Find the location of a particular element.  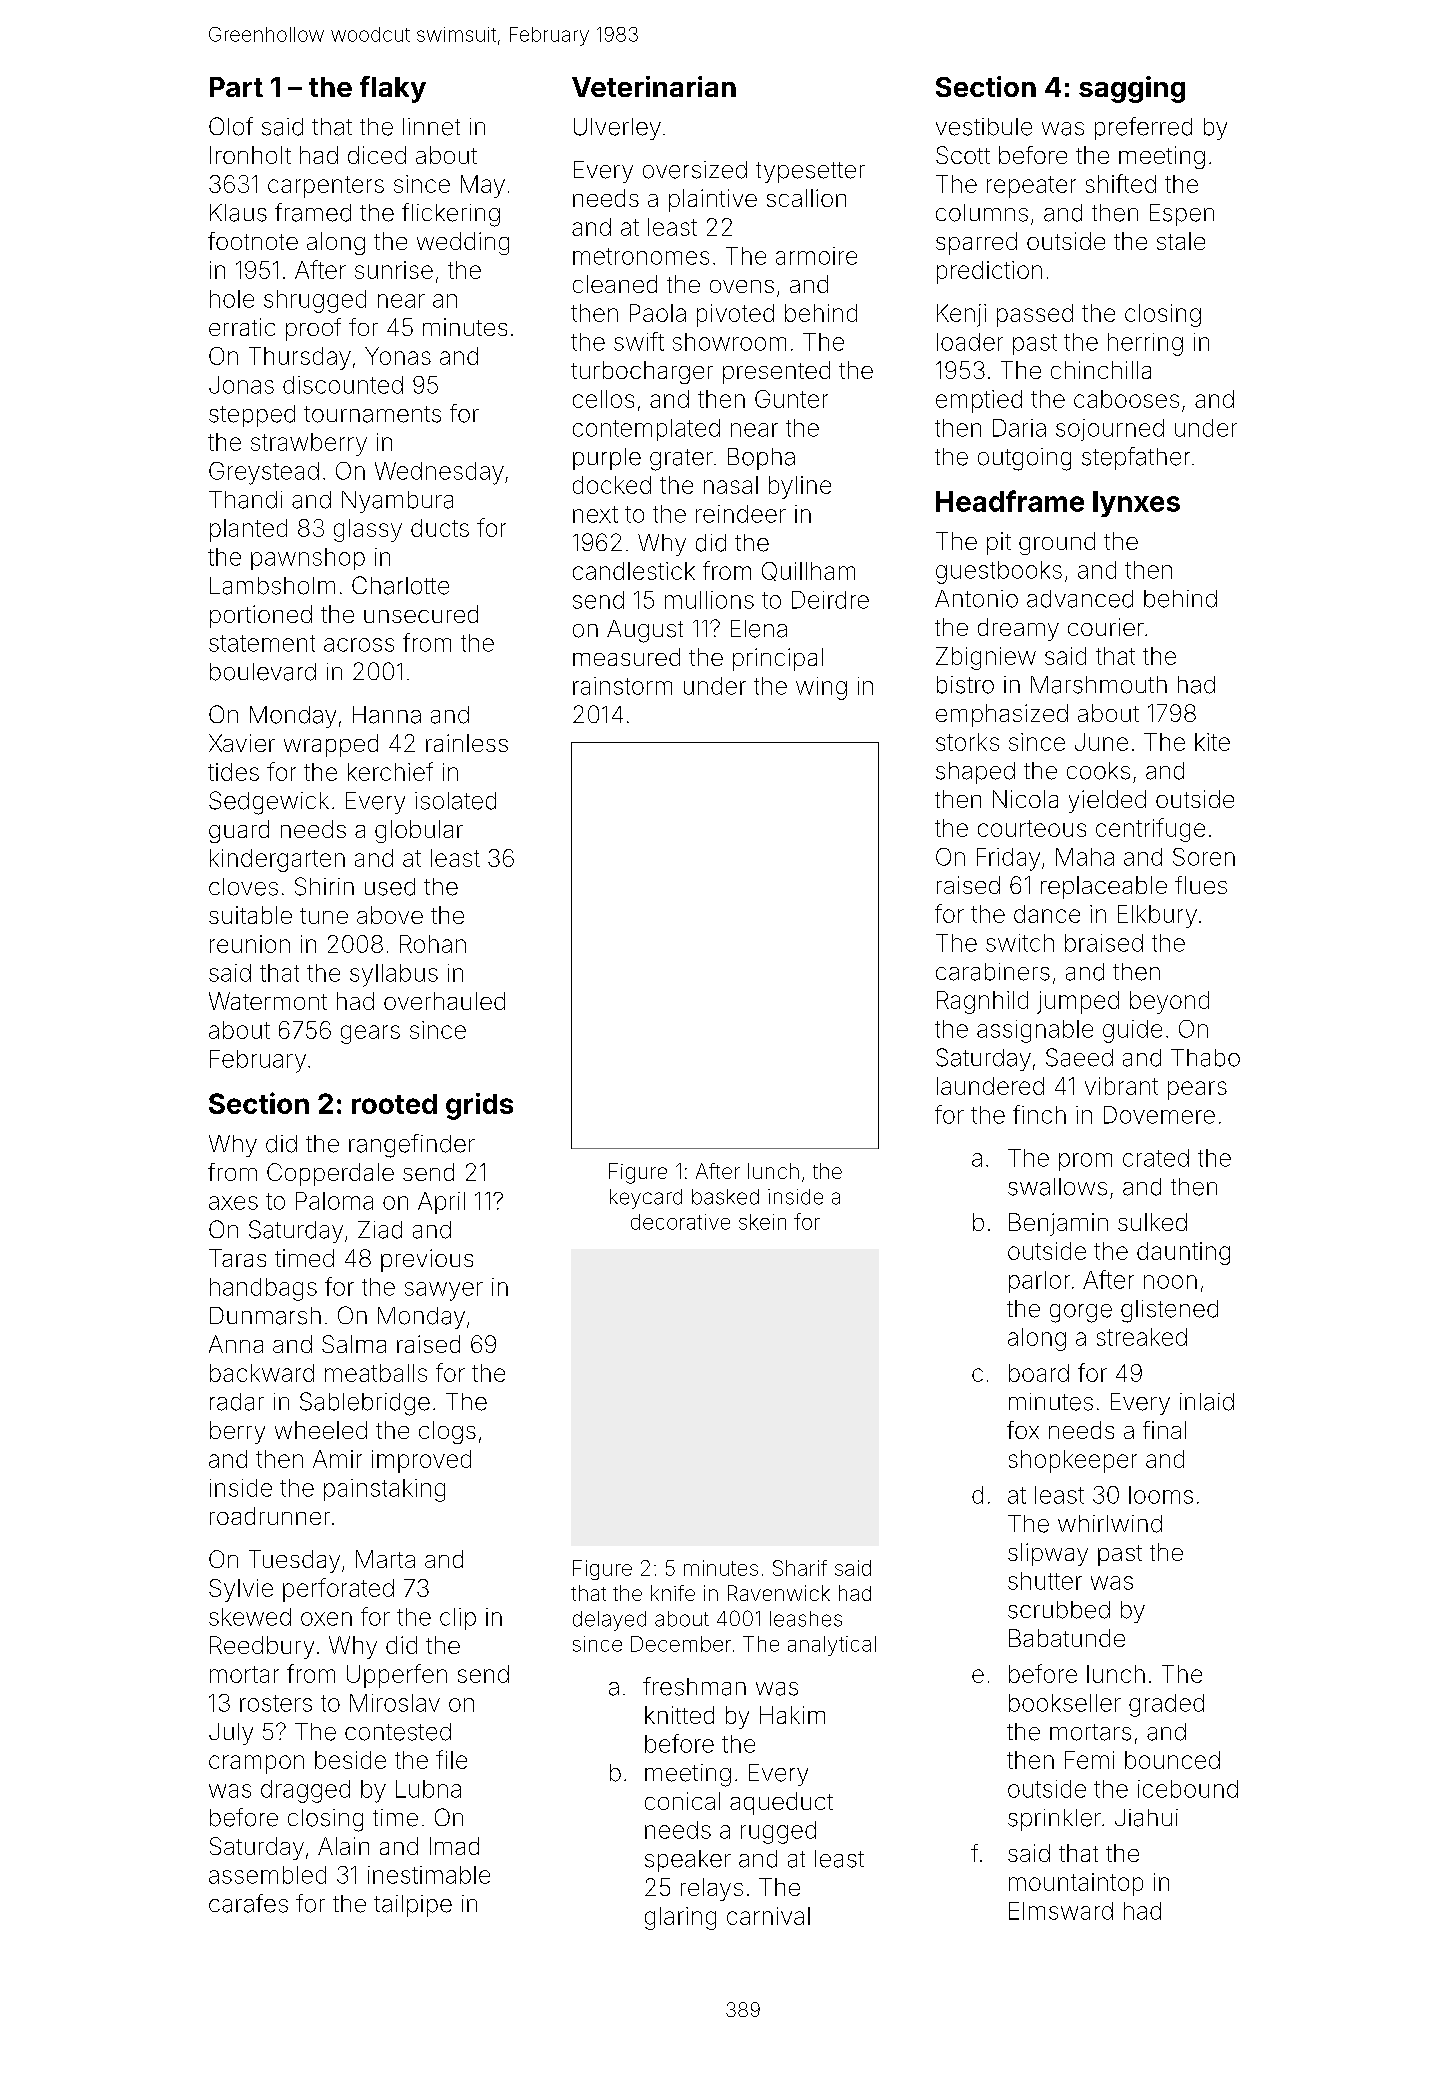

June is located at coordinates (1101, 742).
